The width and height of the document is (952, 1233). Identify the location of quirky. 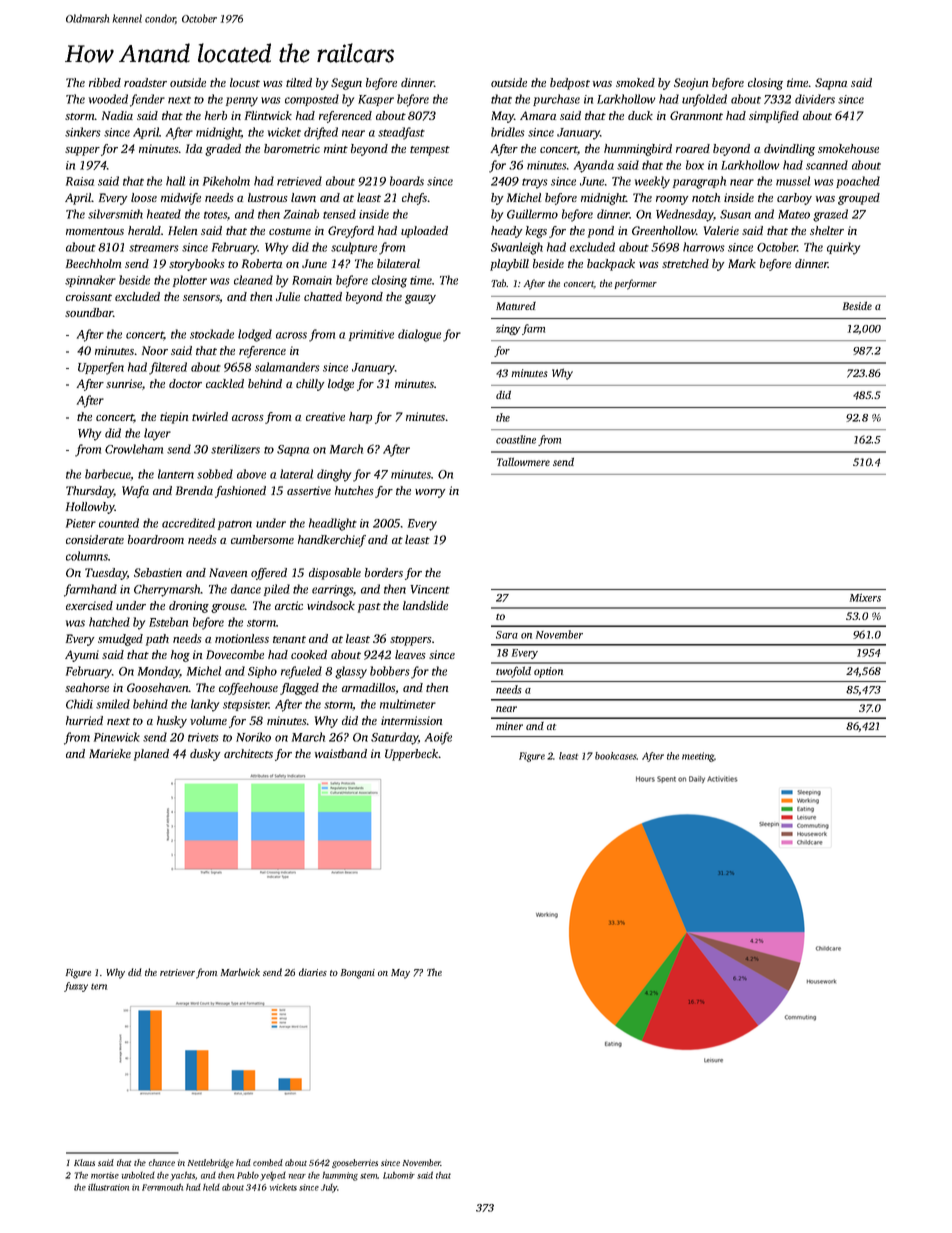
(843, 248).
